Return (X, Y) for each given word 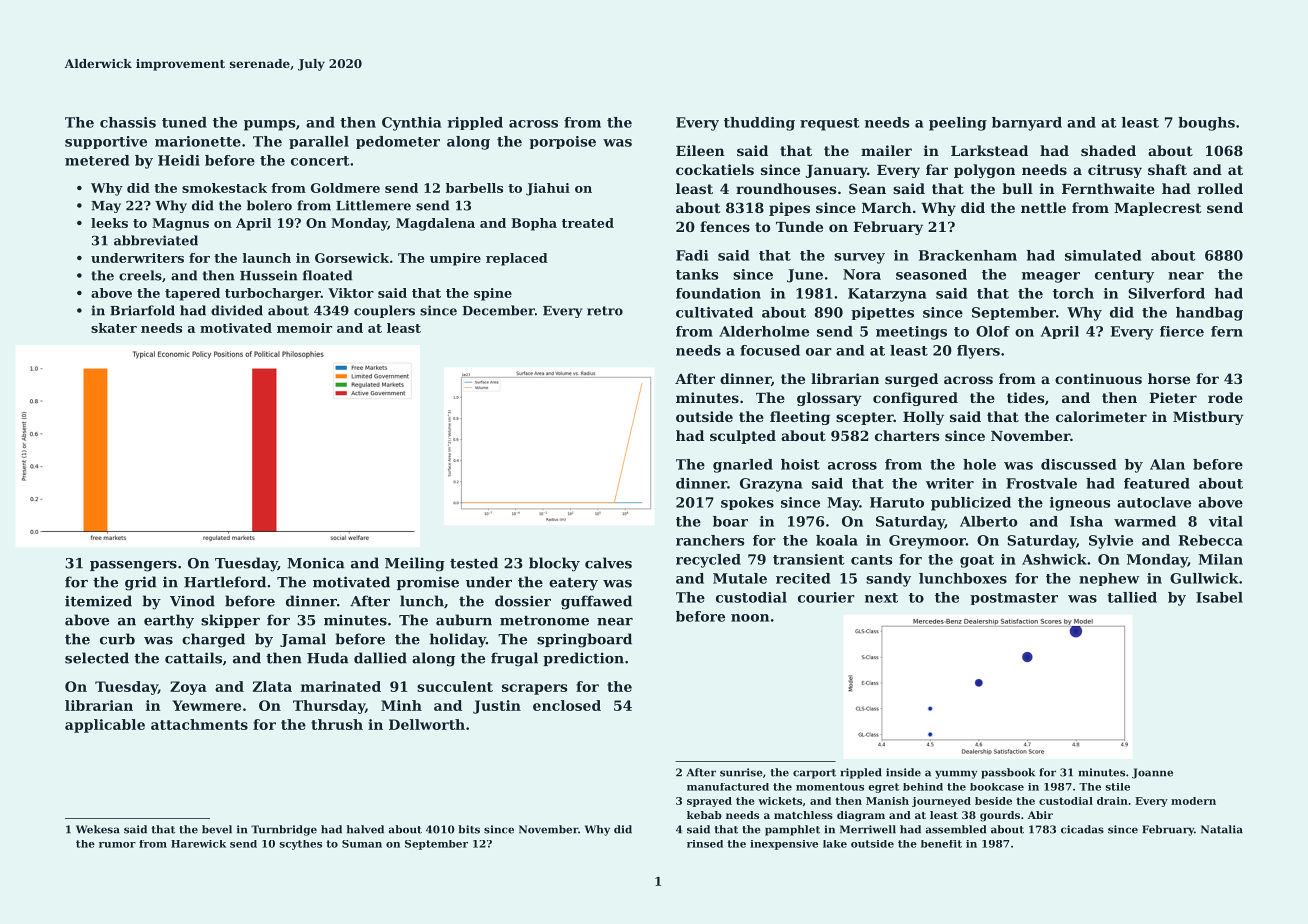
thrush (337, 724)
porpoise (562, 142)
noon (750, 618)
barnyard (1027, 124)
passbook (1008, 773)
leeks (109, 223)
